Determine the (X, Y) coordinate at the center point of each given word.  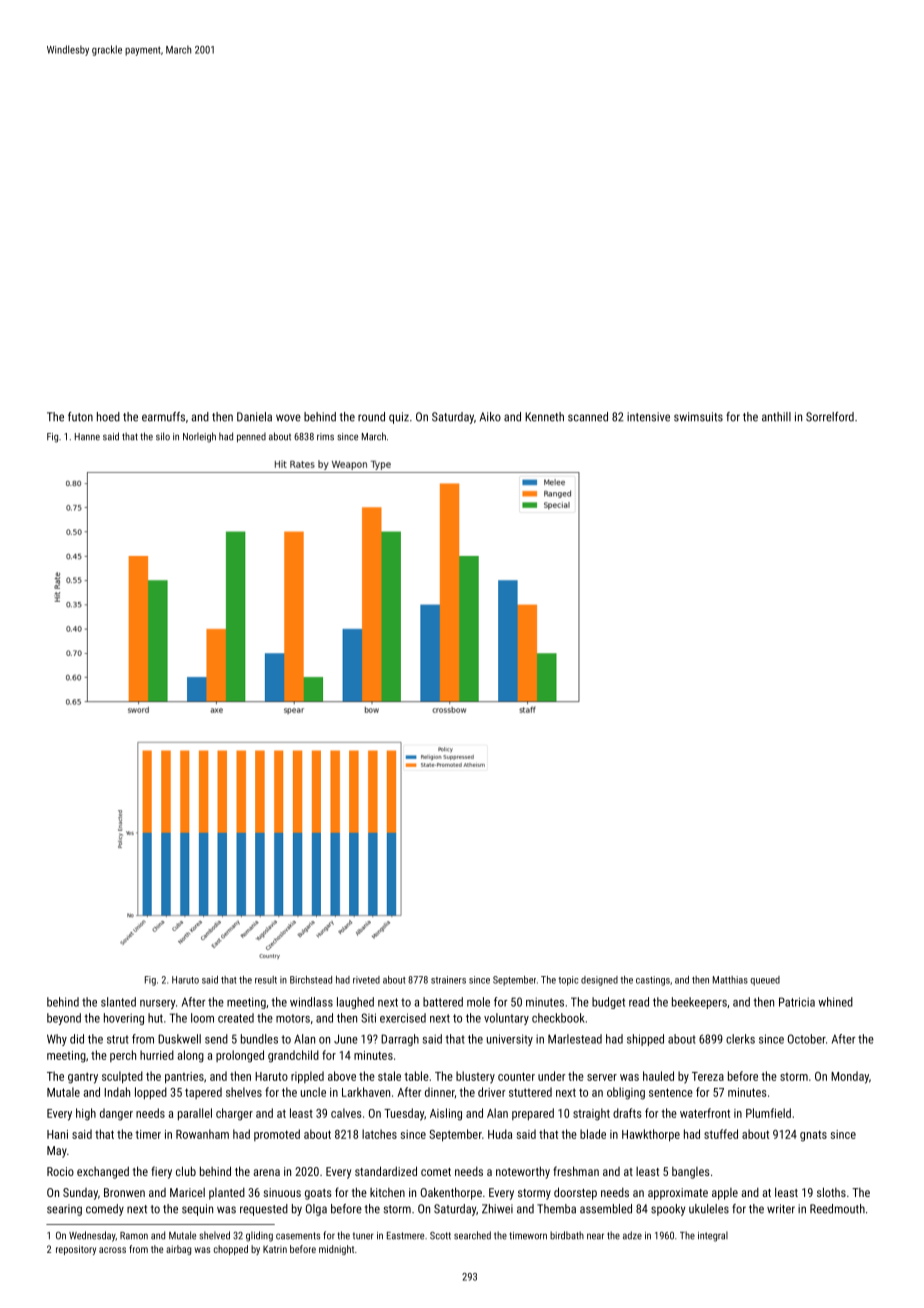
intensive (648, 417)
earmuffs (163, 417)
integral (713, 1236)
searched (472, 1235)
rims (325, 437)
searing (64, 1210)
